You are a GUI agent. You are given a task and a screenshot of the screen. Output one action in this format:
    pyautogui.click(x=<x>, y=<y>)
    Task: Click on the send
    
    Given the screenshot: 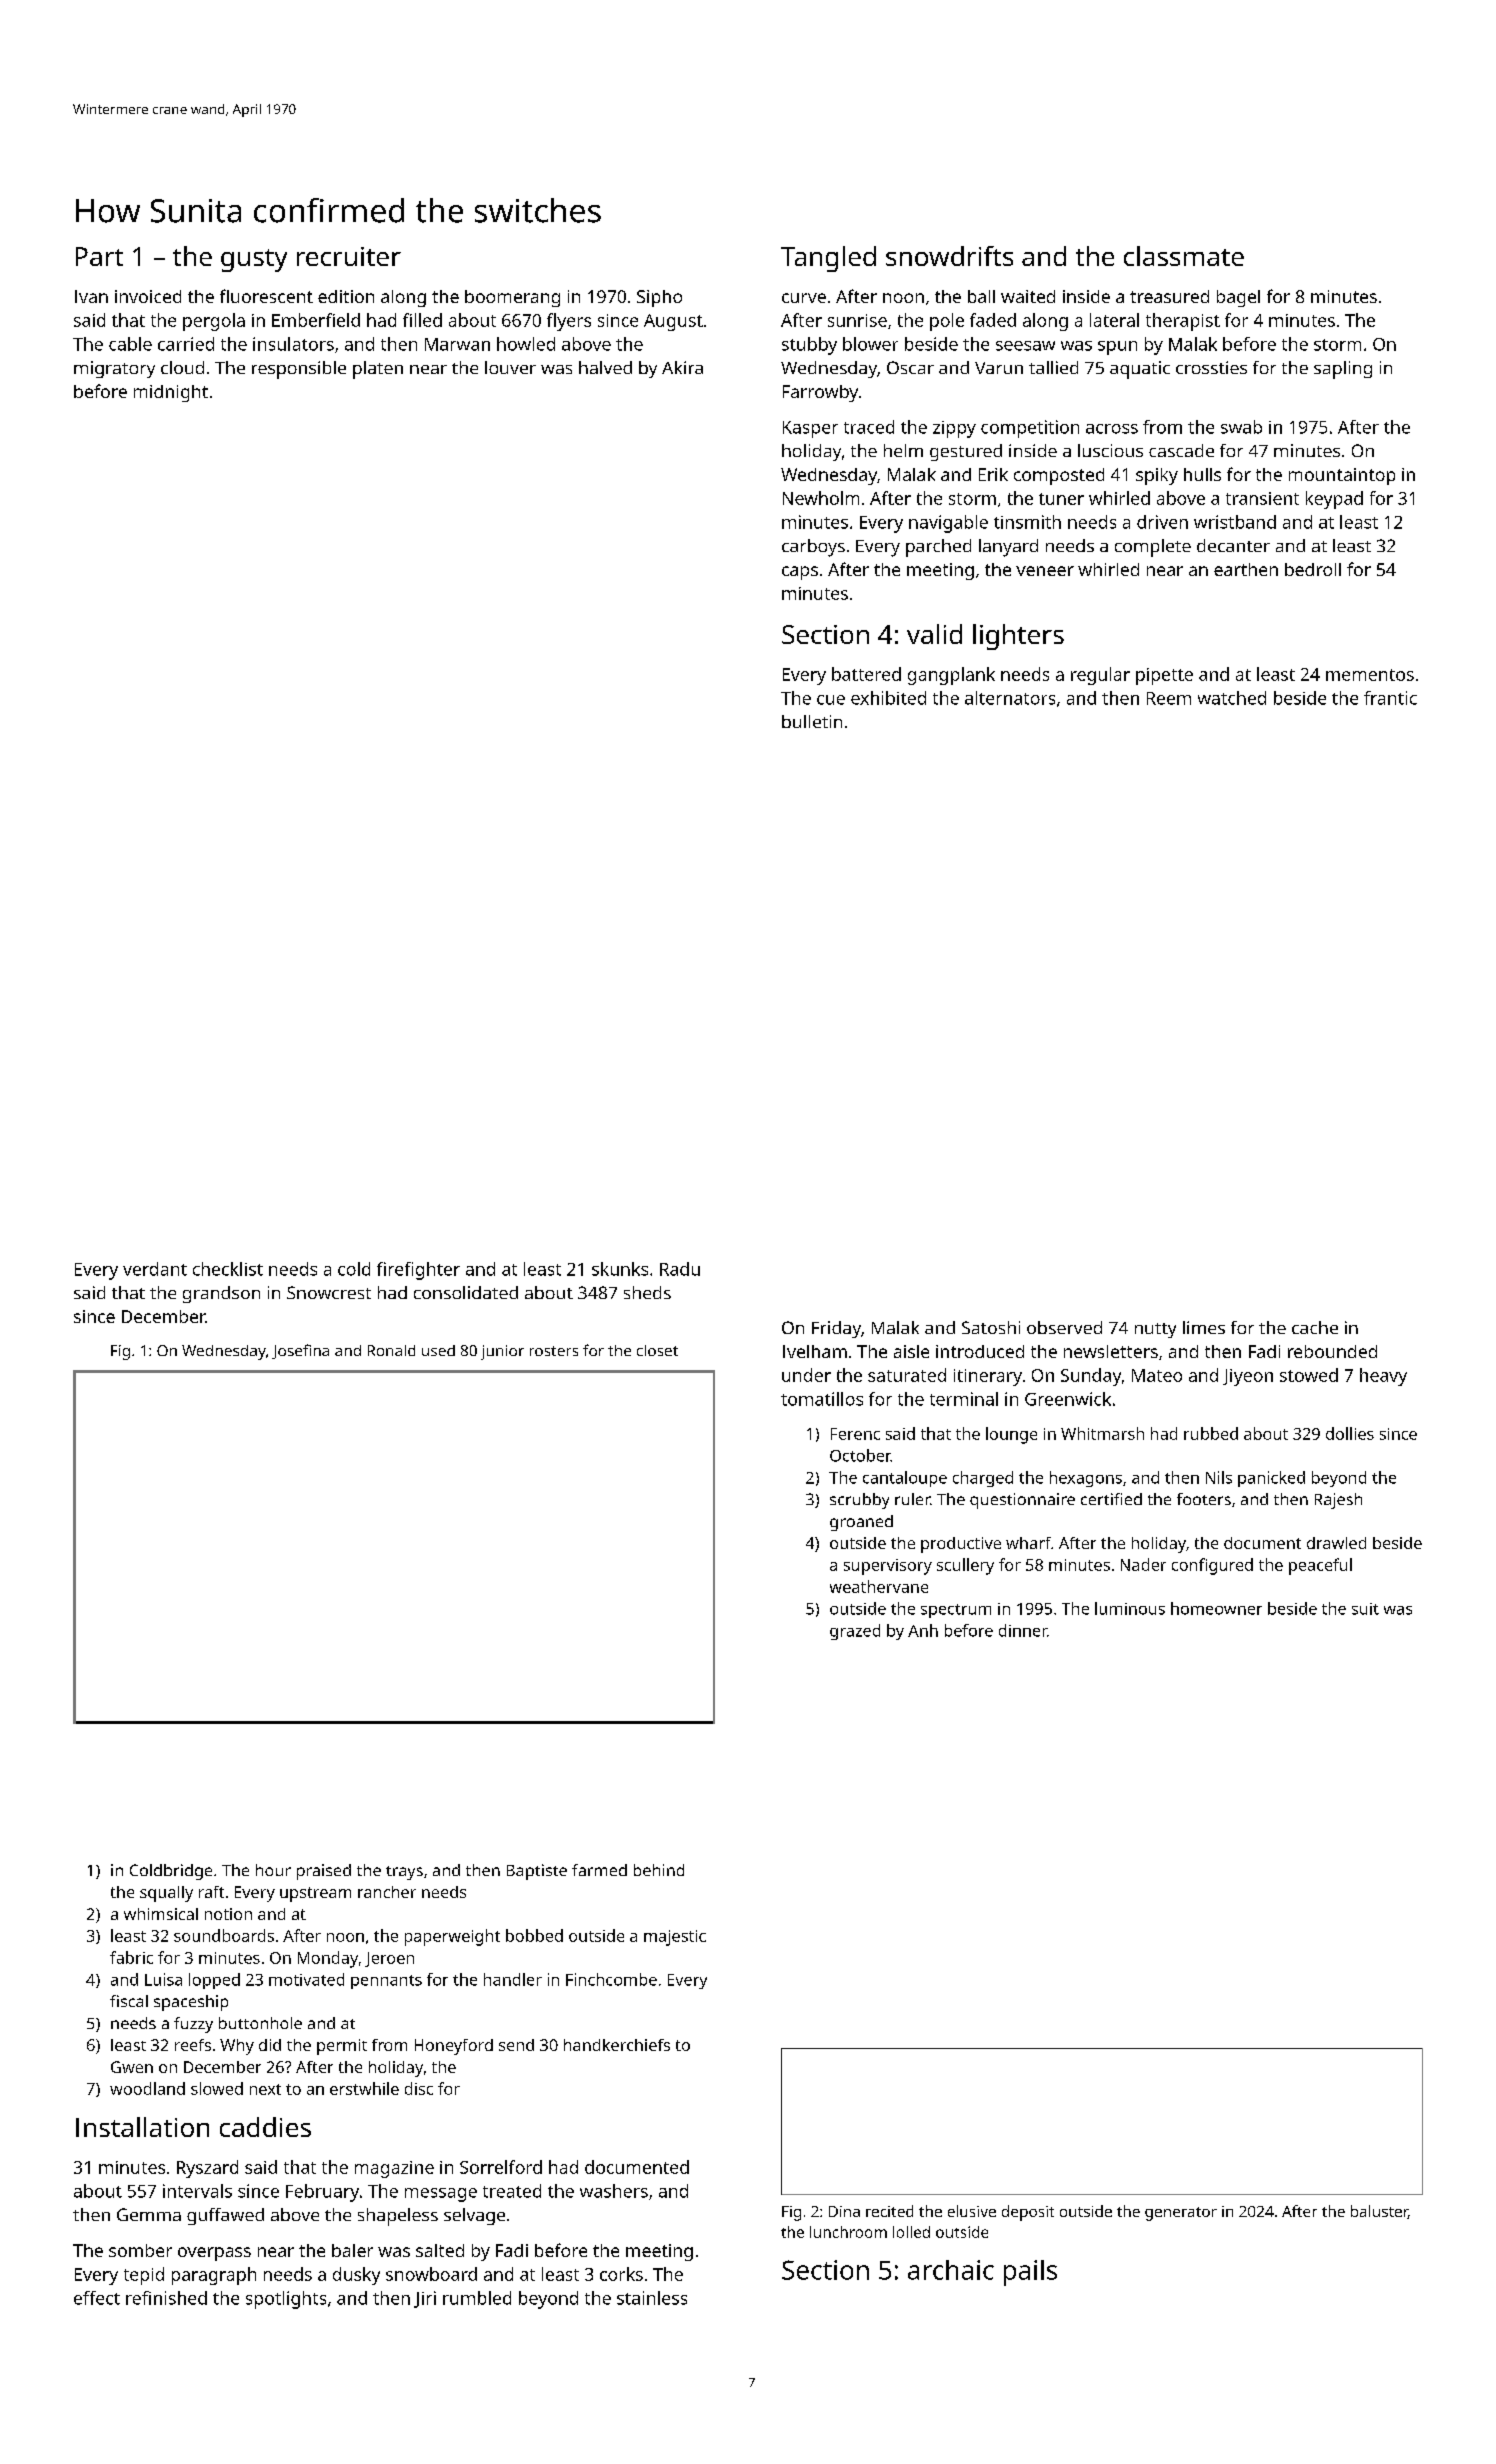 What is the action you would take?
    pyautogui.click(x=516, y=2045)
